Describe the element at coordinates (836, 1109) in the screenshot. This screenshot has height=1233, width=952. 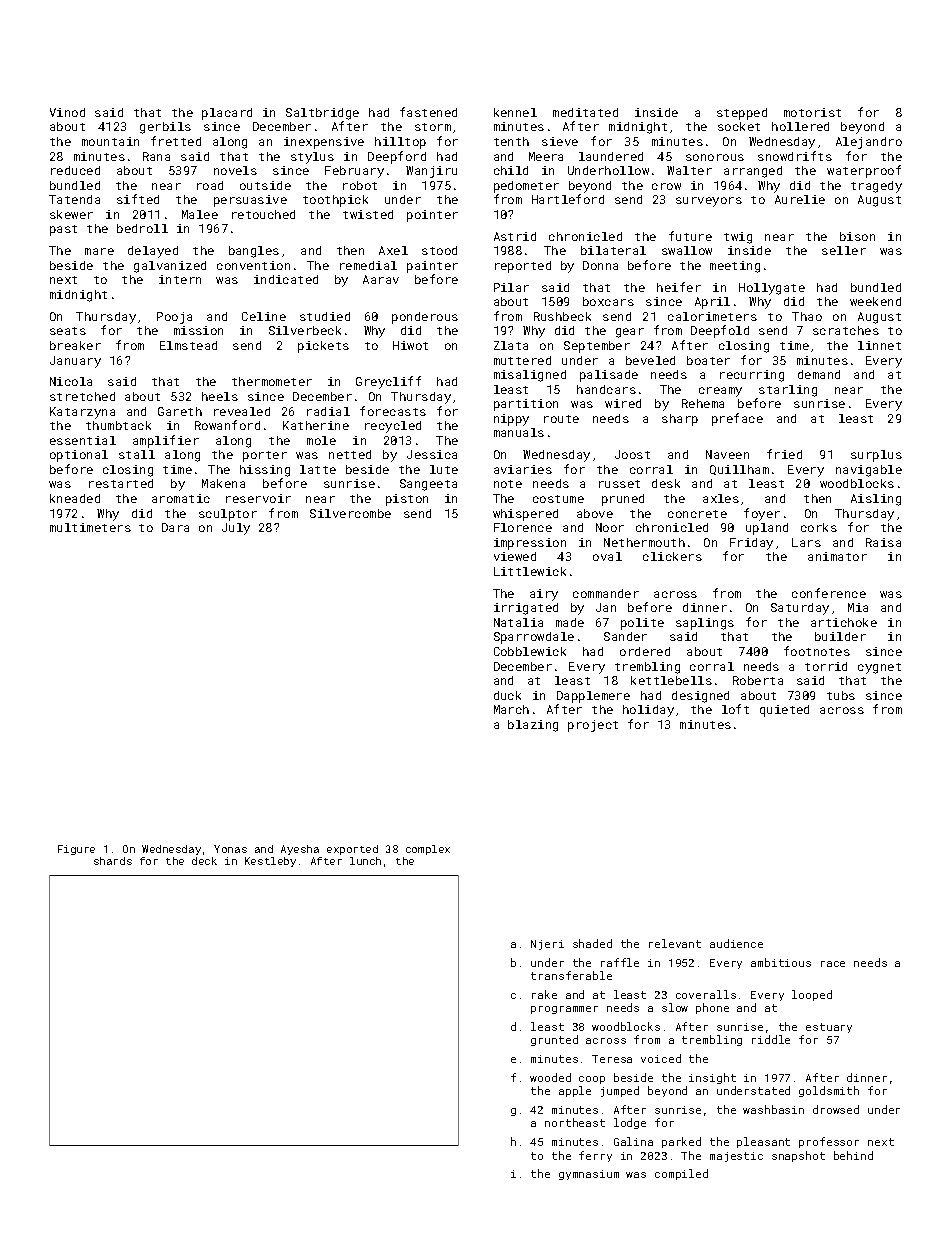
I see `drowsed` at that location.
